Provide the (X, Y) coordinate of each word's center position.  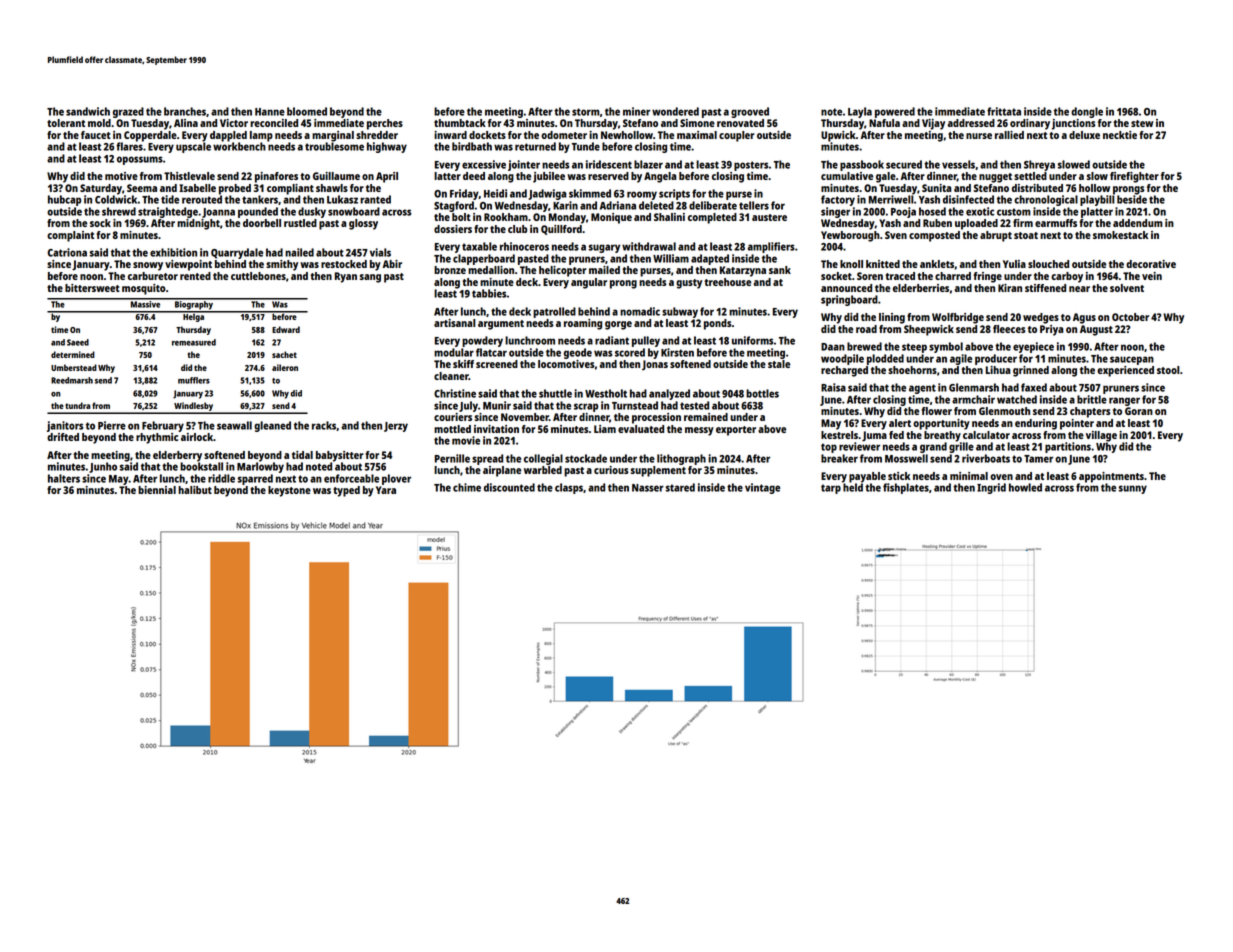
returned (535, 146)
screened (497, 364)
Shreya (1039, 165)
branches (185, 111)
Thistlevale (189, 176)
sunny (1133, 489)
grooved (750, 112)
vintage (762, 488)
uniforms (752, 340)
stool (1168, 370)
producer (996, 359)
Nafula (884, 123)
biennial (157, 490)
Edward (286, 329)
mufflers (194, 380)
